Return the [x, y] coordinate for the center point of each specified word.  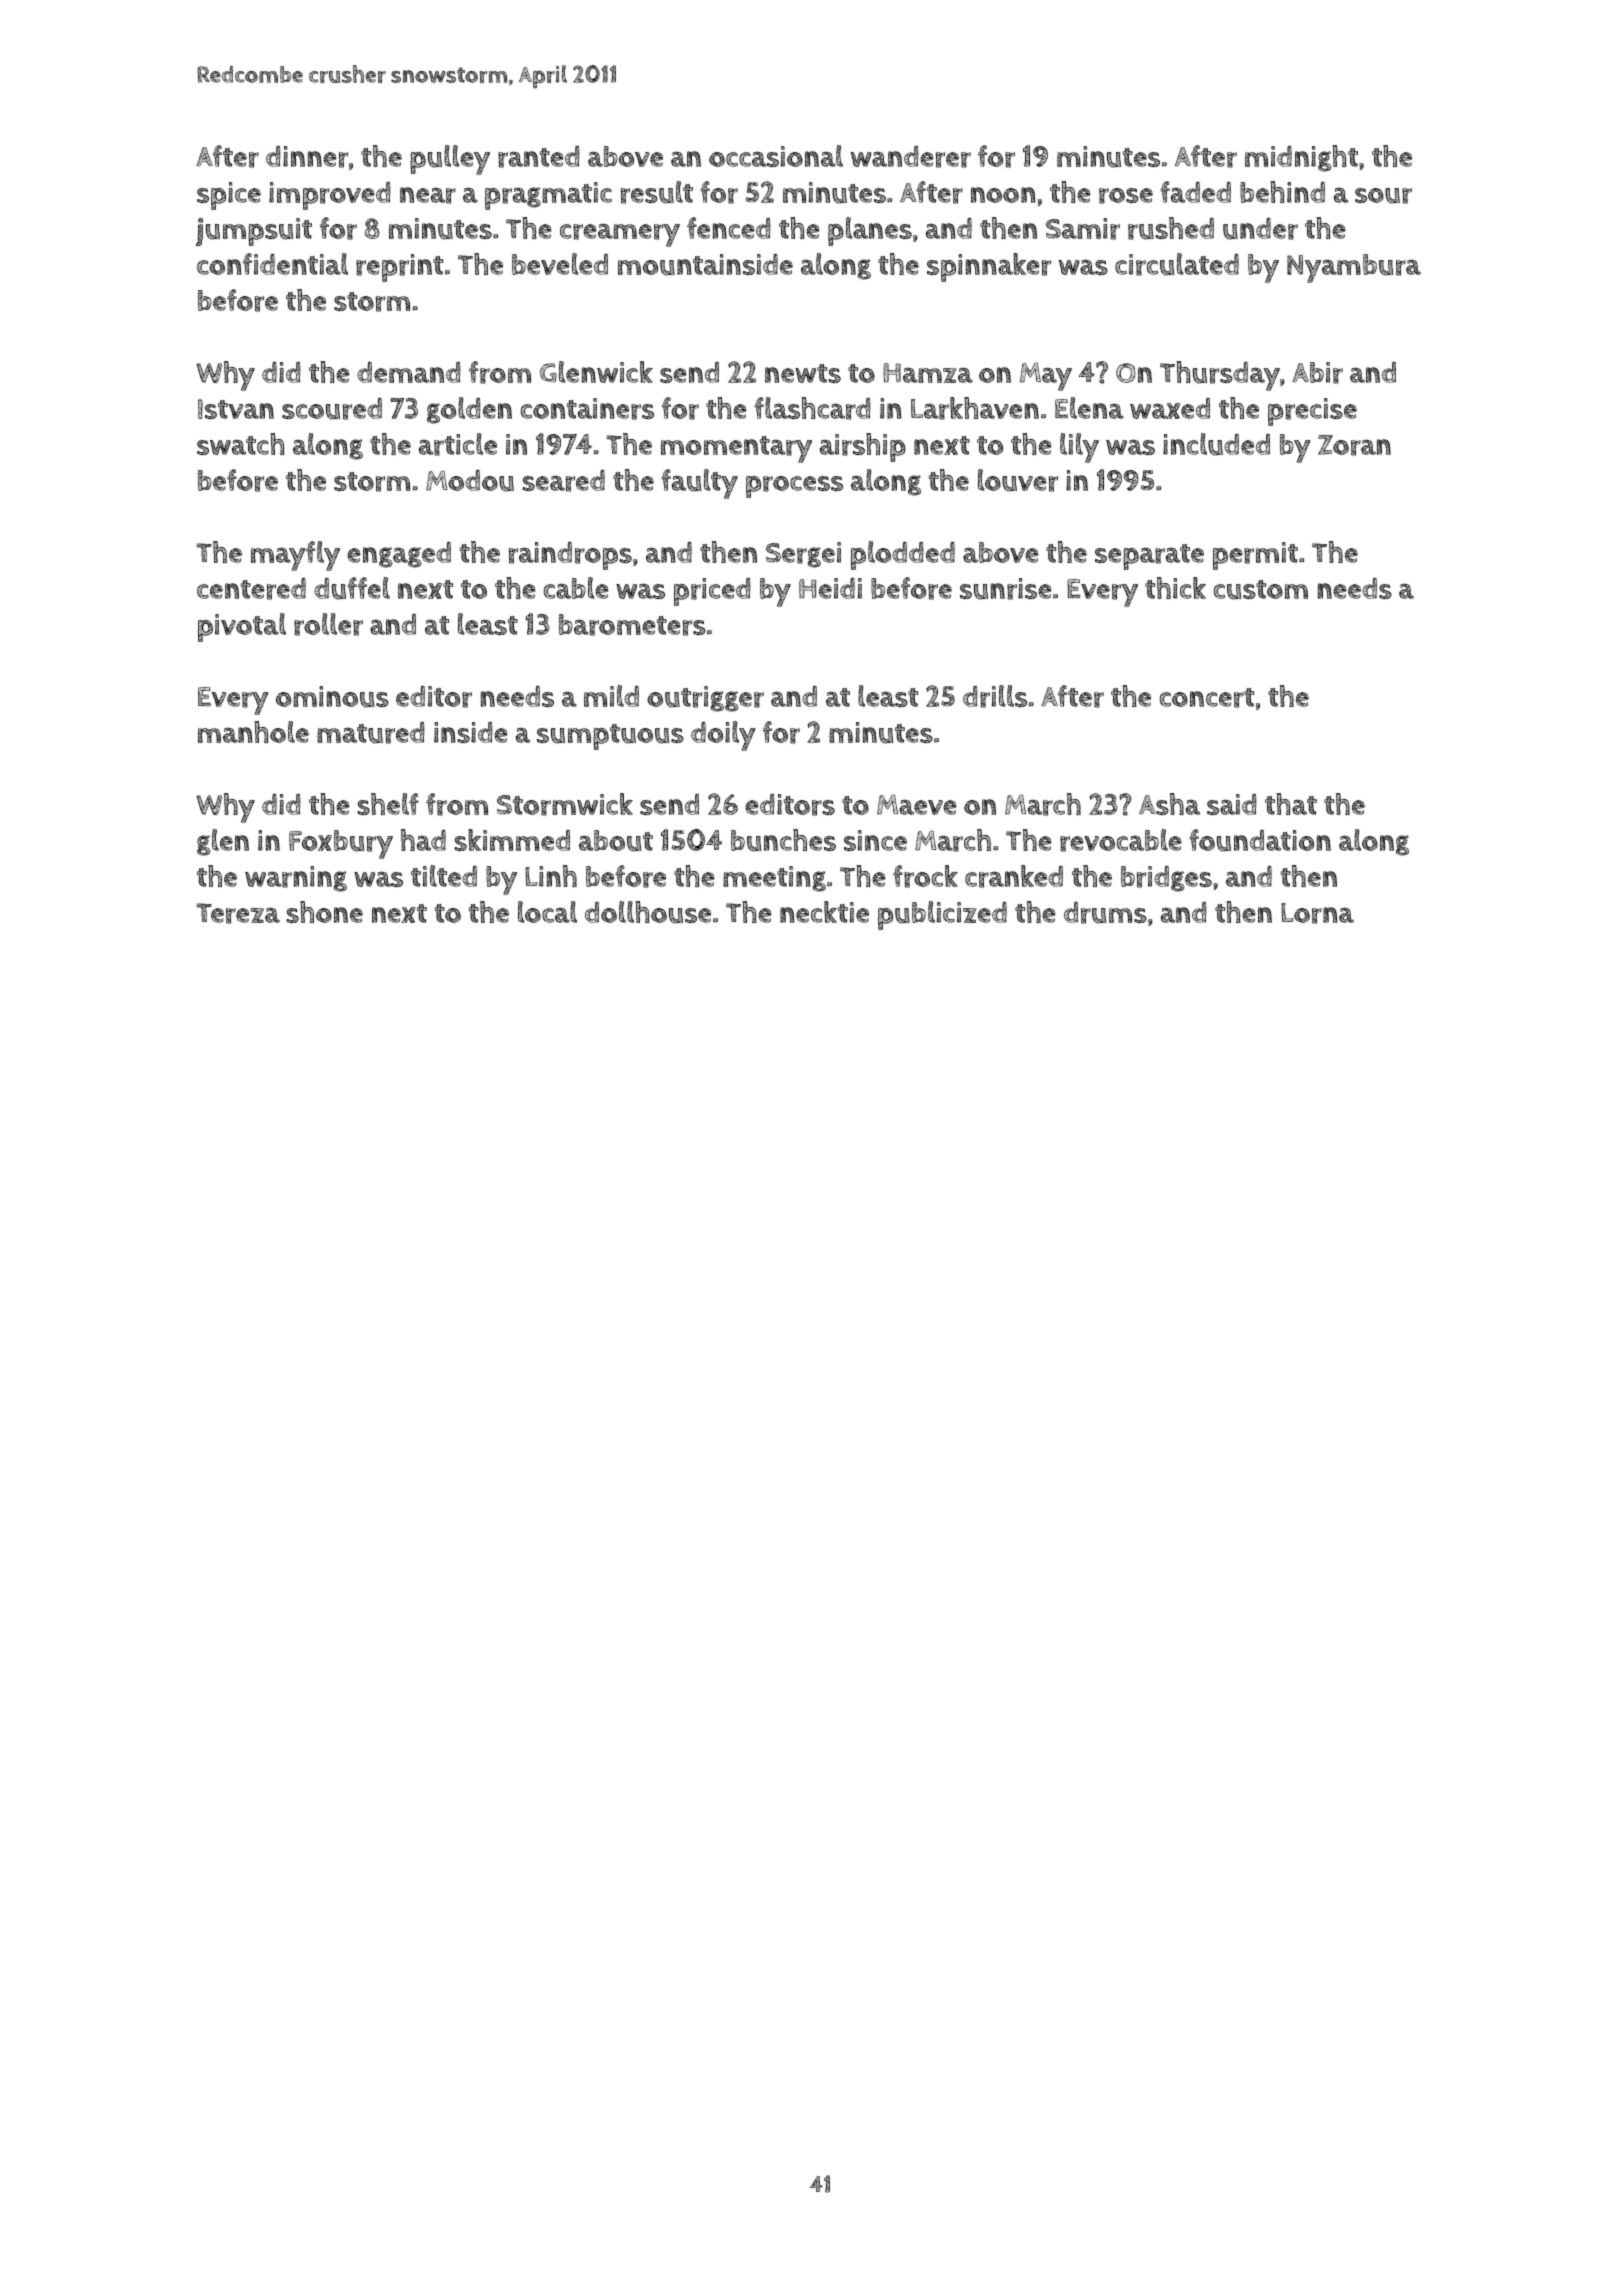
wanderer [911, 157]
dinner [307, 157]
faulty [699, 484]
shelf [388, 804]
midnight [1301, 158]
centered [251, 589]
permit [1255, 556]
